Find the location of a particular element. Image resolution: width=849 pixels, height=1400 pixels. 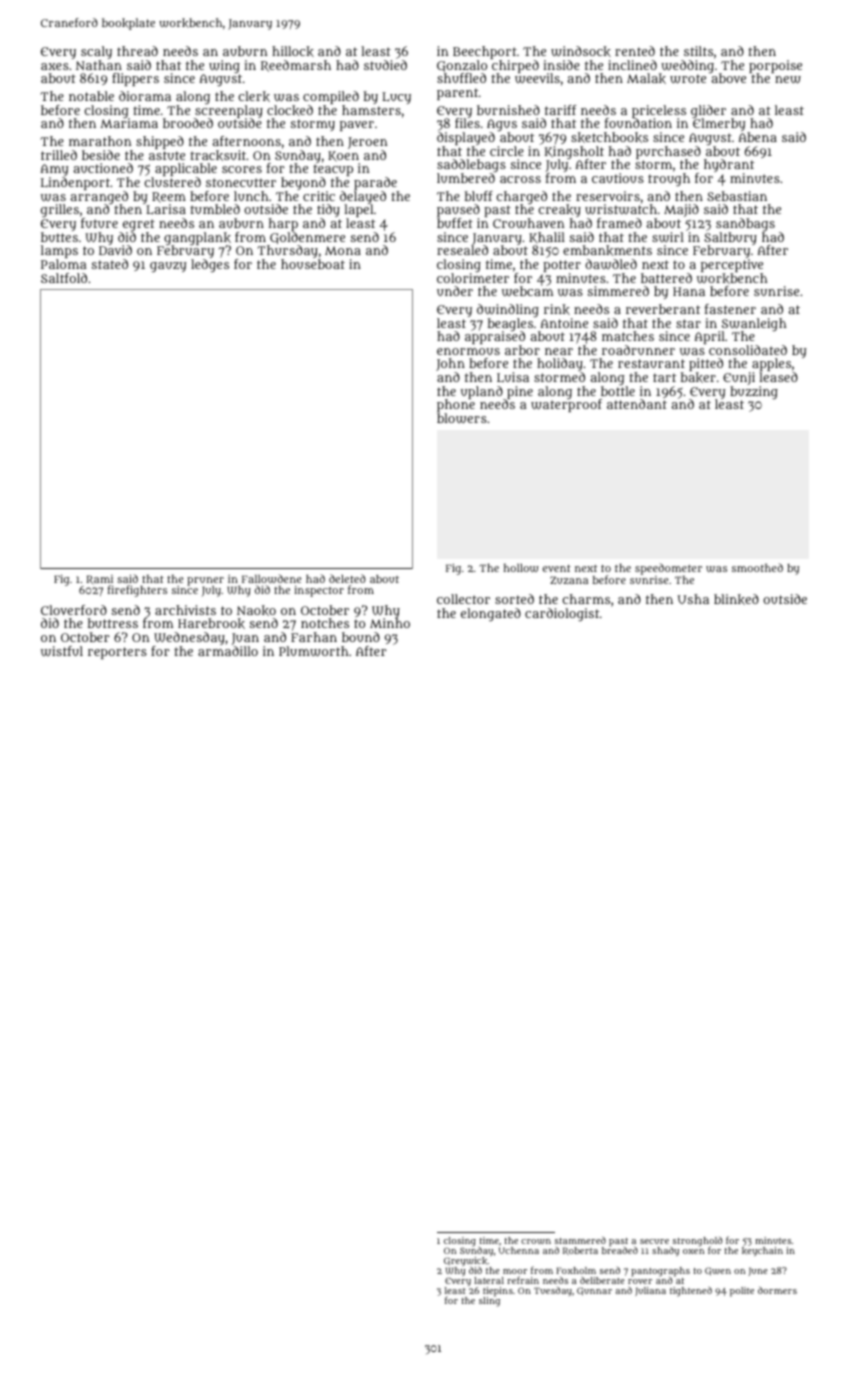

charms is located at coordinates (586, 599).
